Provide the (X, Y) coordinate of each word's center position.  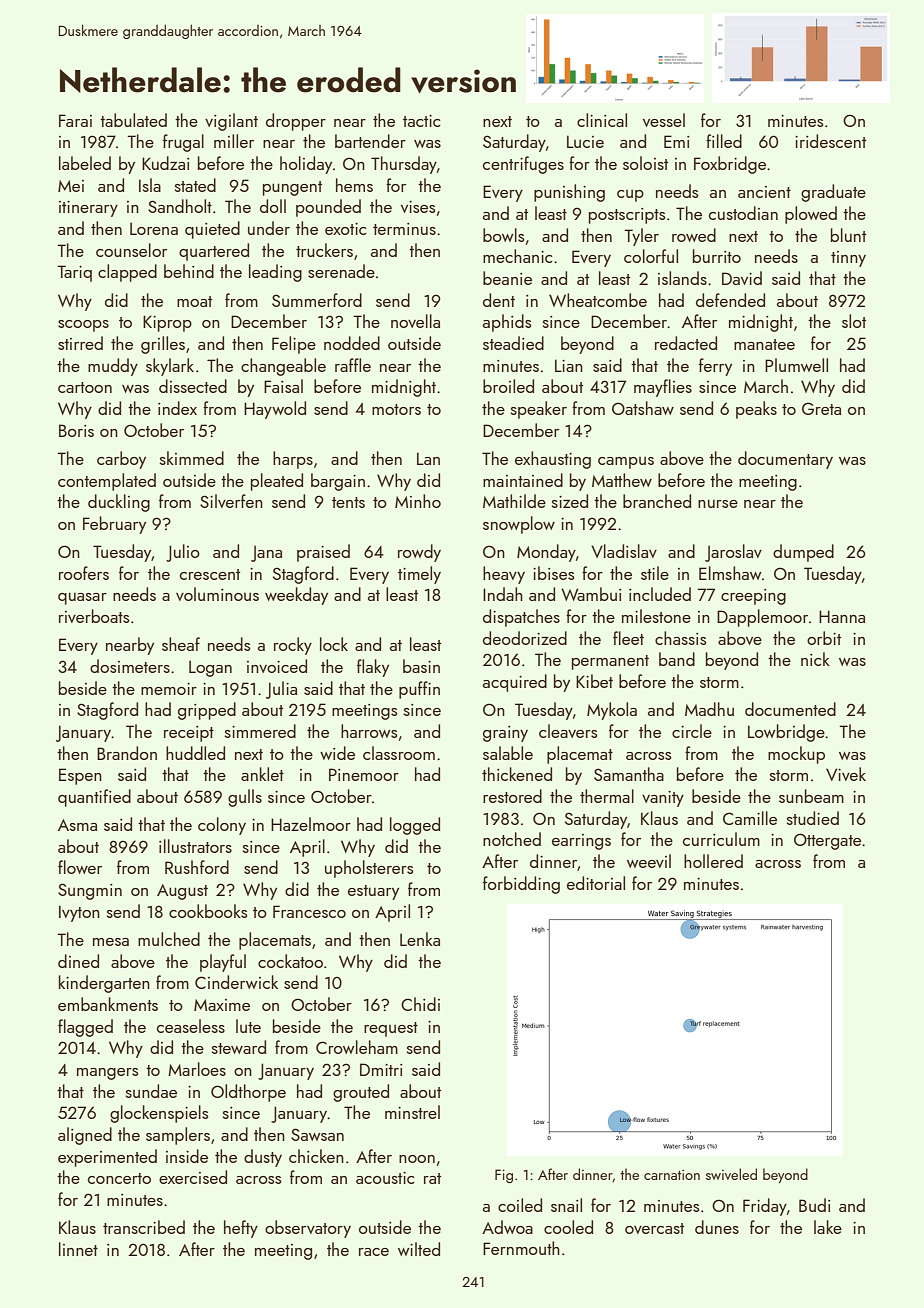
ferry (715, 367)
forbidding (521, 885)
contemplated (107, 482)
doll (273, 206)
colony (222, 826)
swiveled (731, 1174)
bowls (504, 235)
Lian (569, 365)
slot (854, 321)
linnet (78, 1249)
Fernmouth (521, 1248)
